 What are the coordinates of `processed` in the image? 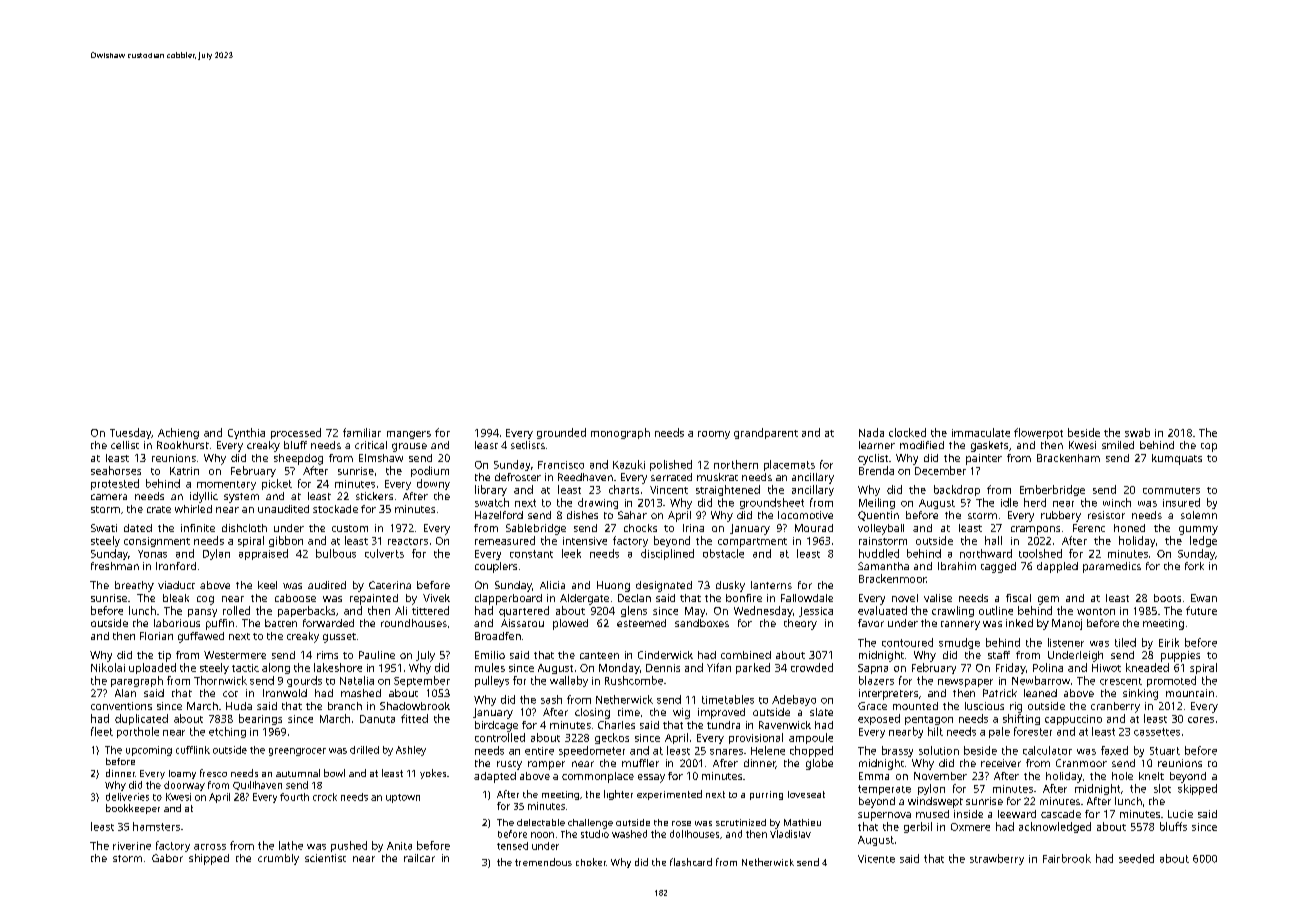 It's located at (296, 433).
